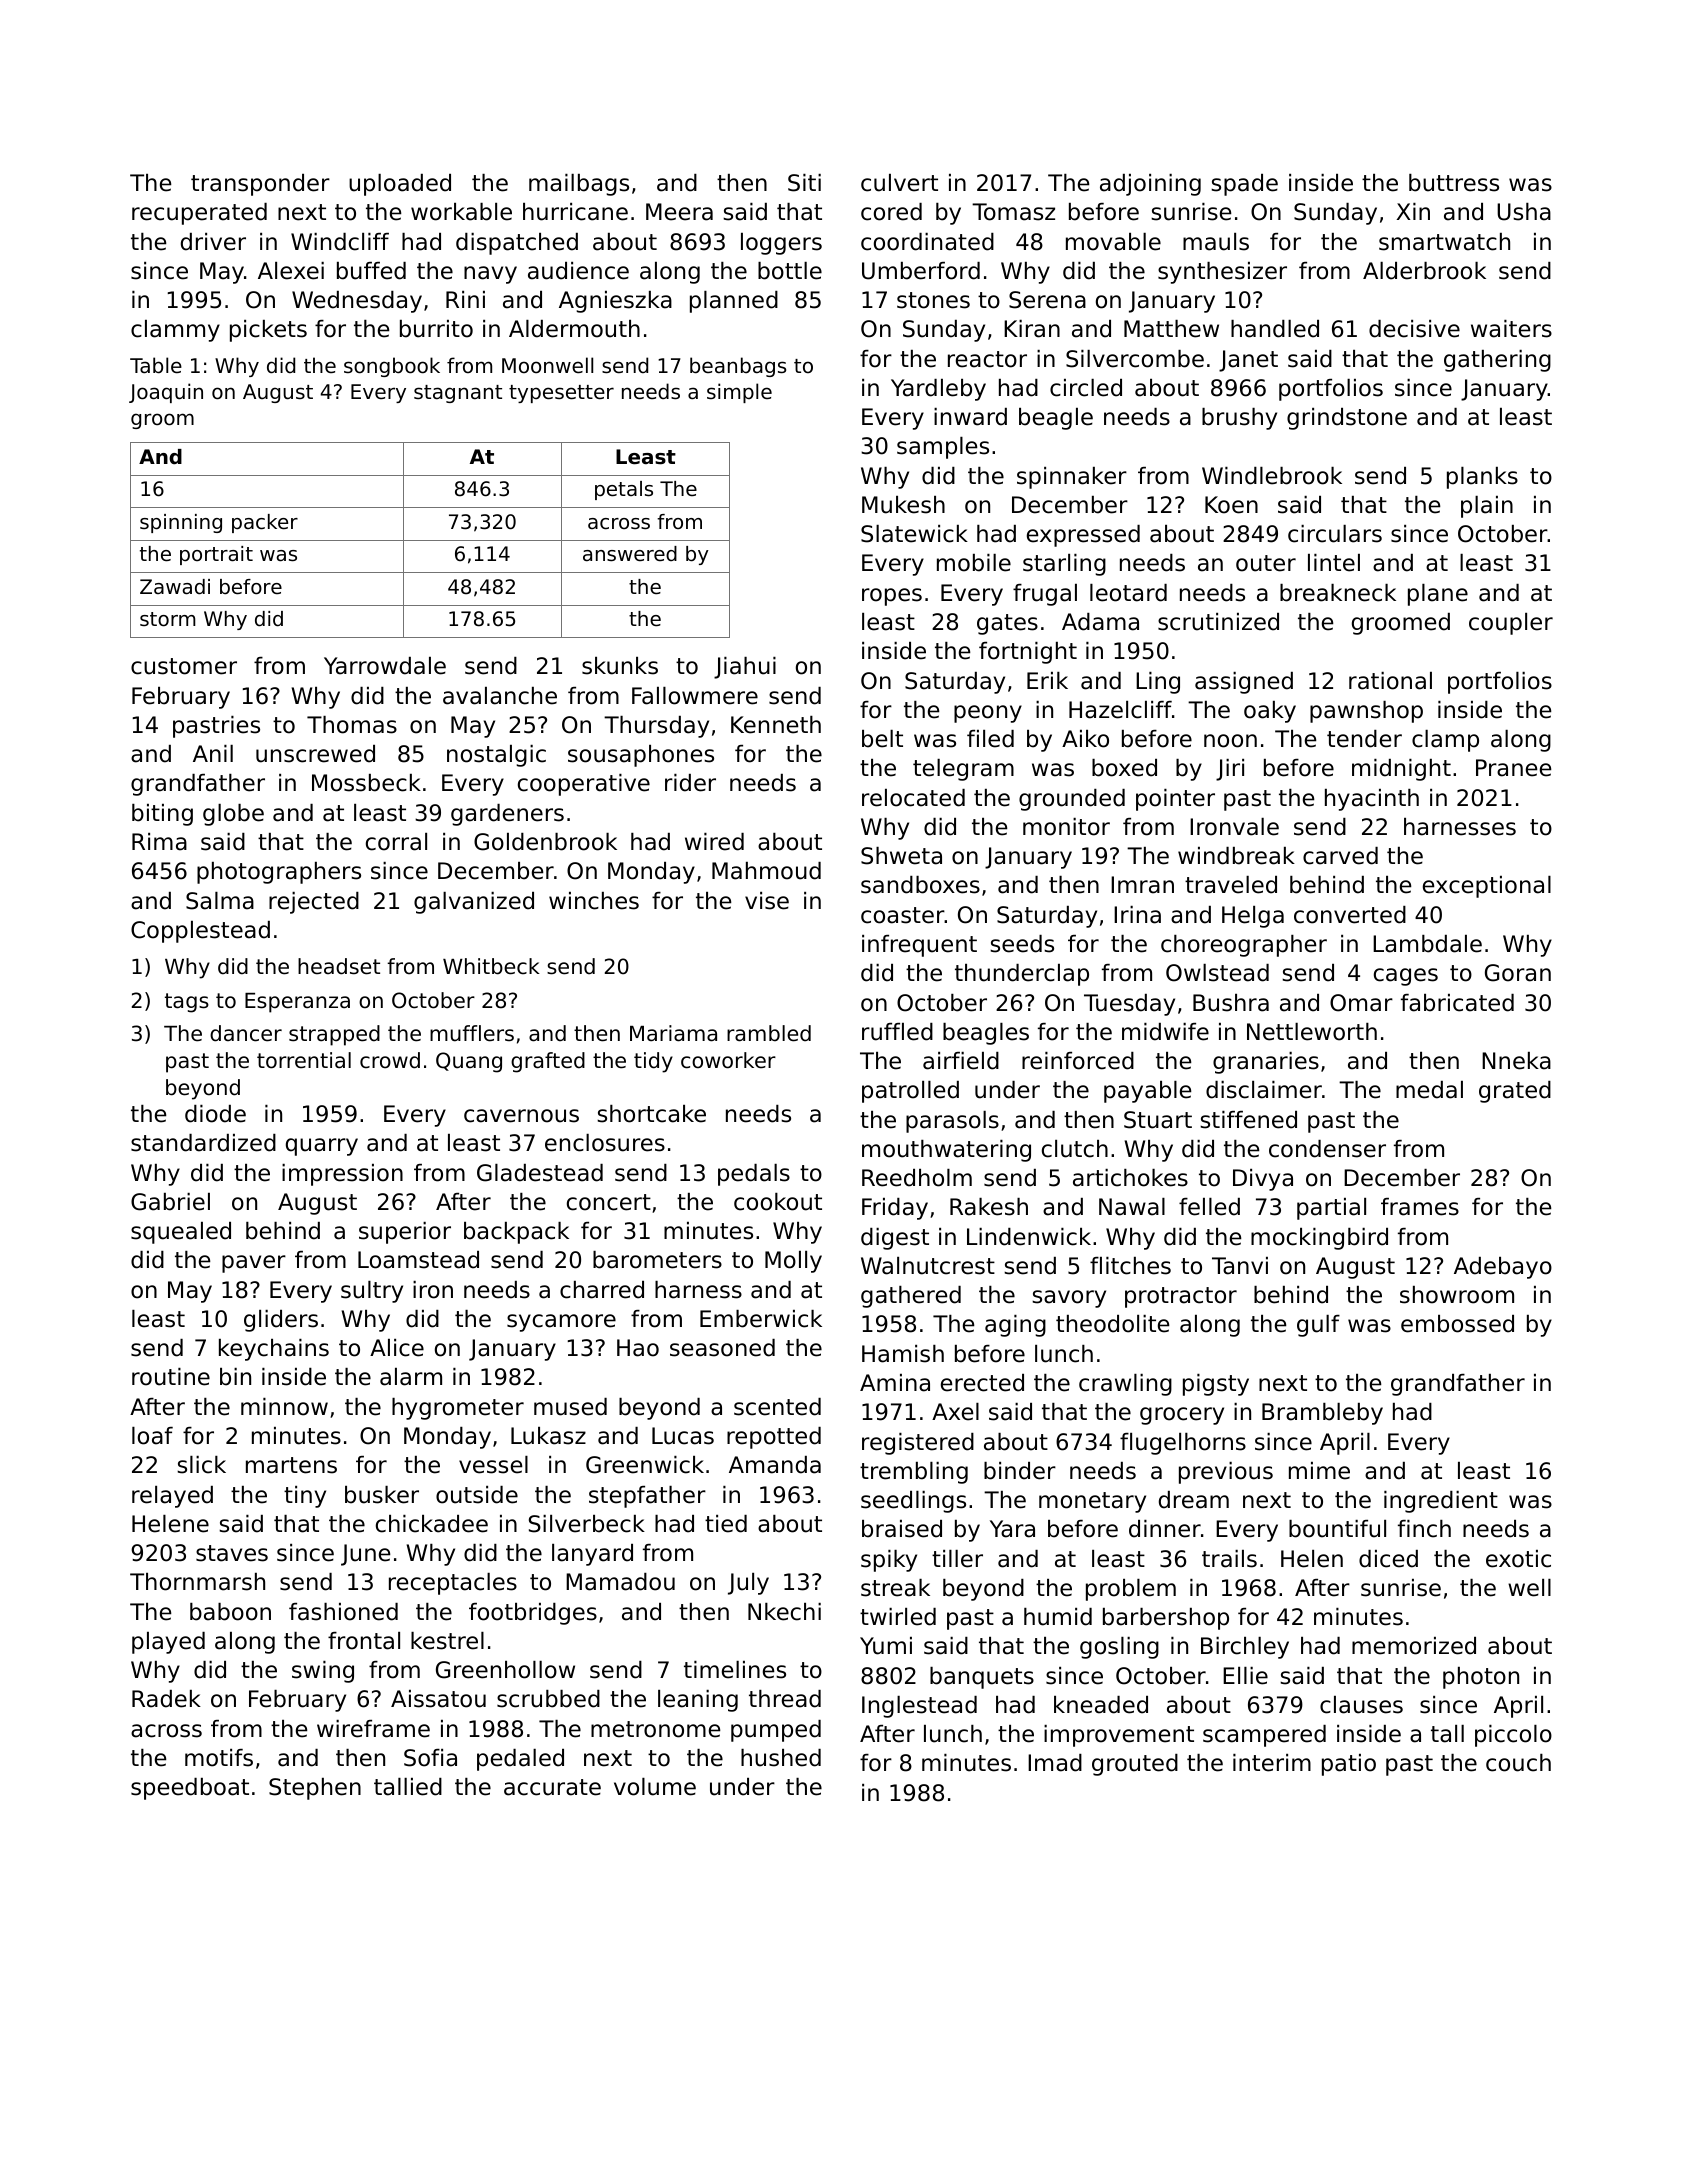 The width and height of the page is (1683, 2178). What do you see at coordinates (919, 946) in the page?
I see `infrequent` at bounding box center [919, 946].
